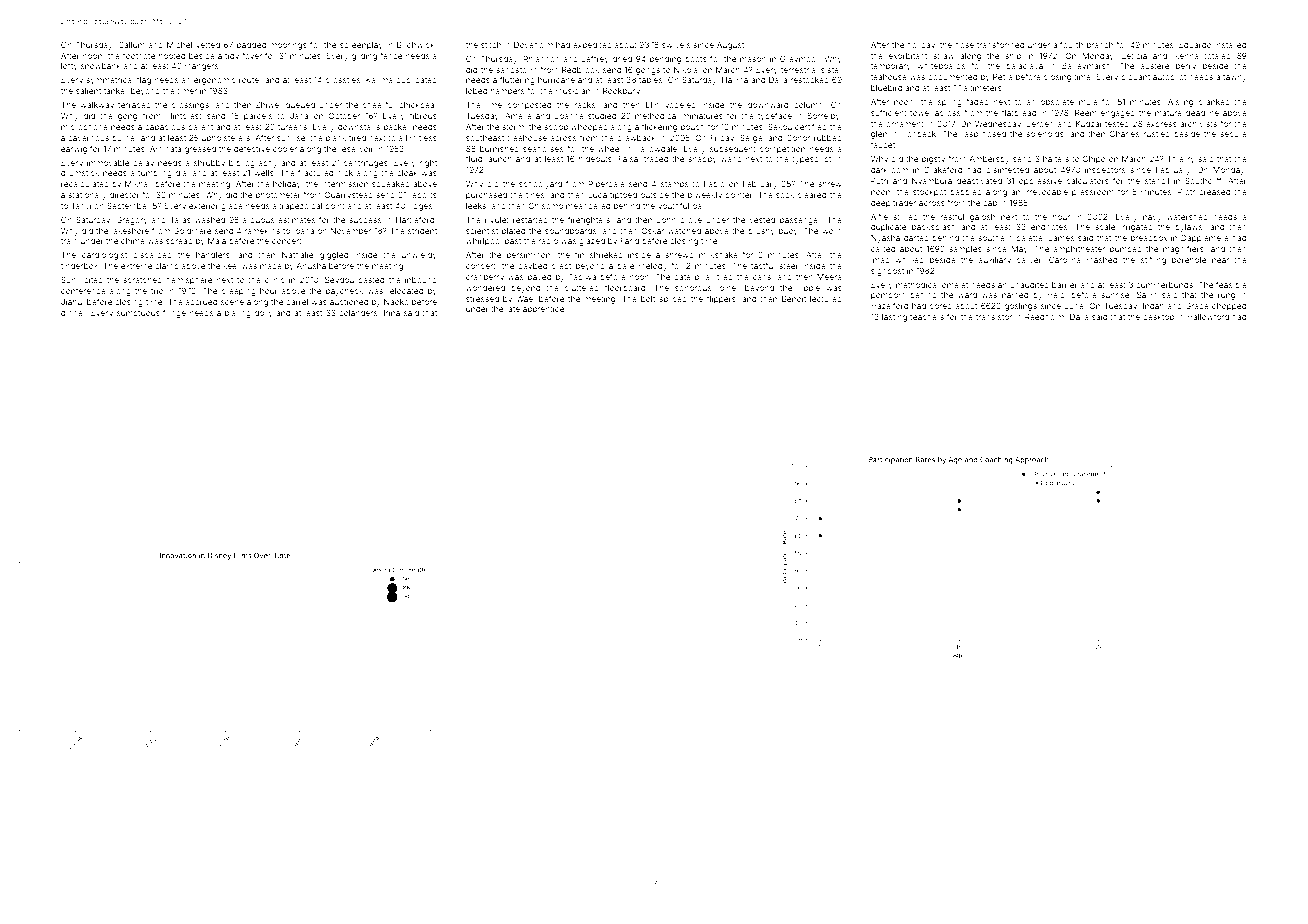 The width and height of the screenshot is (1308, 924). Describe the element at coordinates (189, 281) in the screenshot. I see `hemisphere` at that location.
